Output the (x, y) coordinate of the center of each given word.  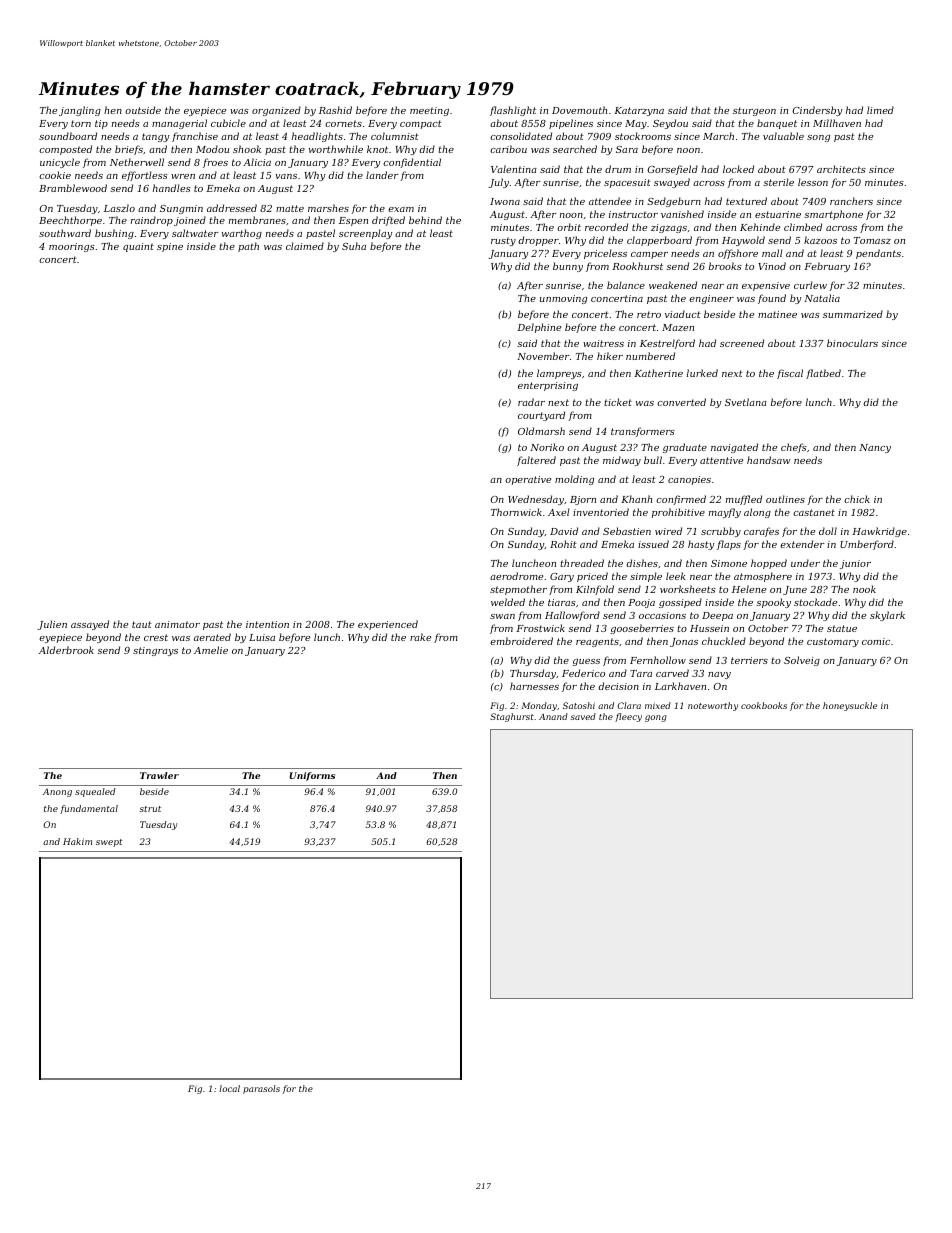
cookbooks (764, 705)
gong (656, 718)
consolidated (521, 136)
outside (143, 110)
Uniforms (312, 776)
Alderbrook (66, 650)
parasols (261, 1089)
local (229, 1088)
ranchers (851, 201)
